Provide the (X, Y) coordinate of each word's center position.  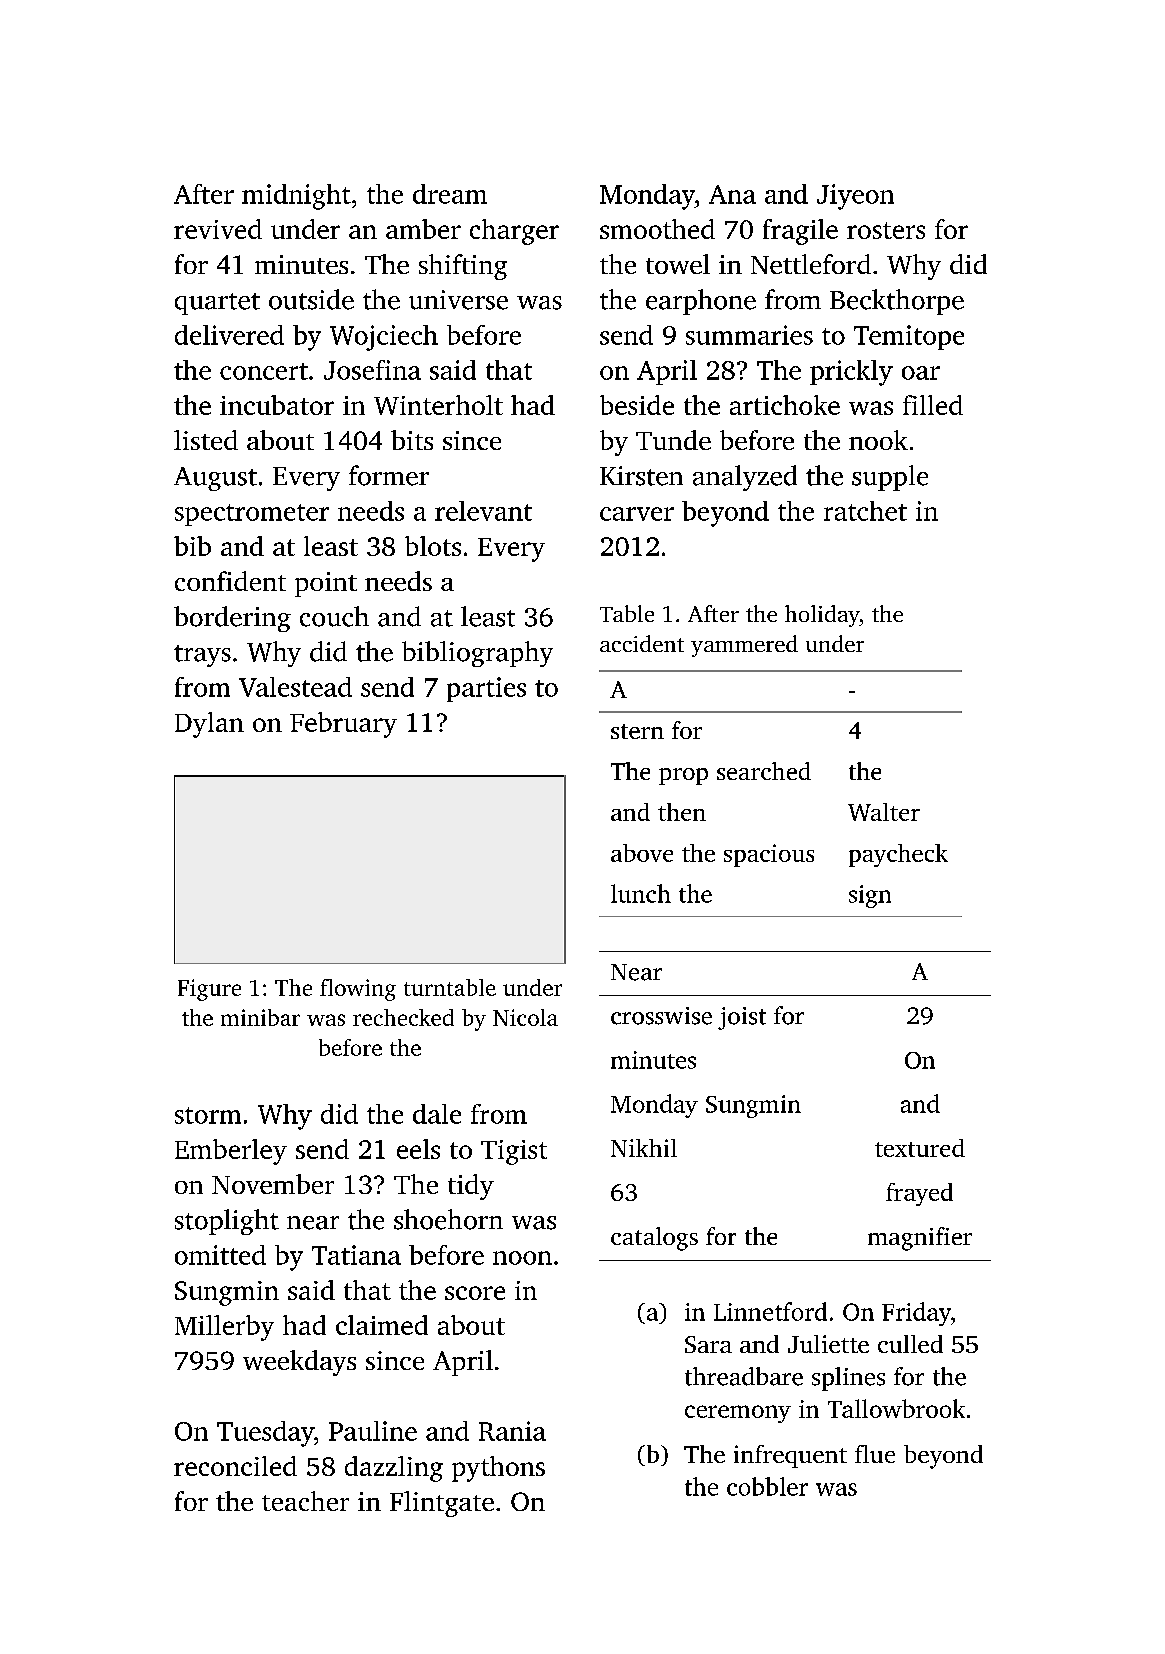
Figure (209, 990)
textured (920, 1148)
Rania (512, 1431)
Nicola (525, 1017)
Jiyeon (855, 197)
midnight (296, 197)
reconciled (235, 1466)
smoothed (657, 229)
